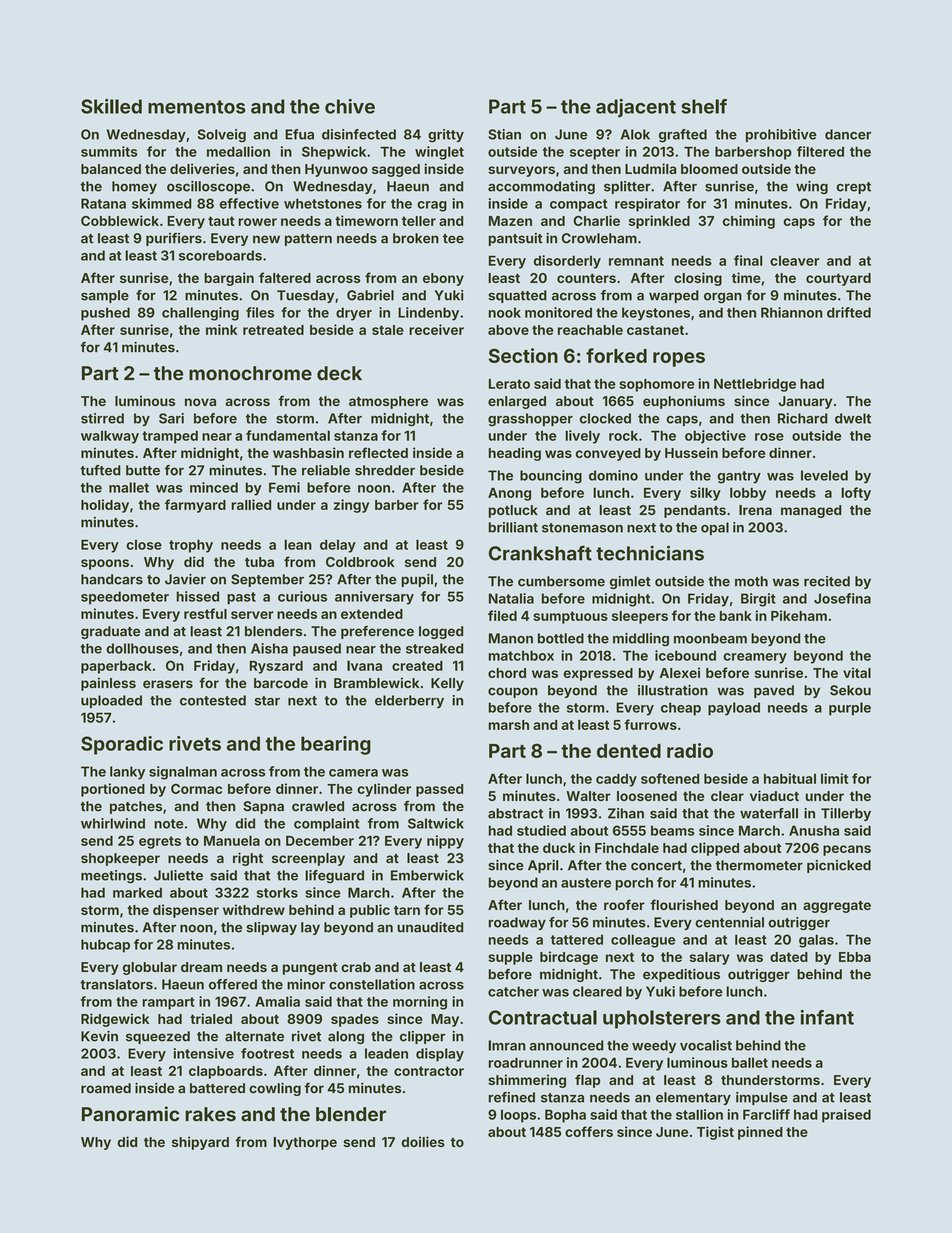 The height and width of the screenshot is (1233, 952). I want to click on tufted, so click(100, 470).
